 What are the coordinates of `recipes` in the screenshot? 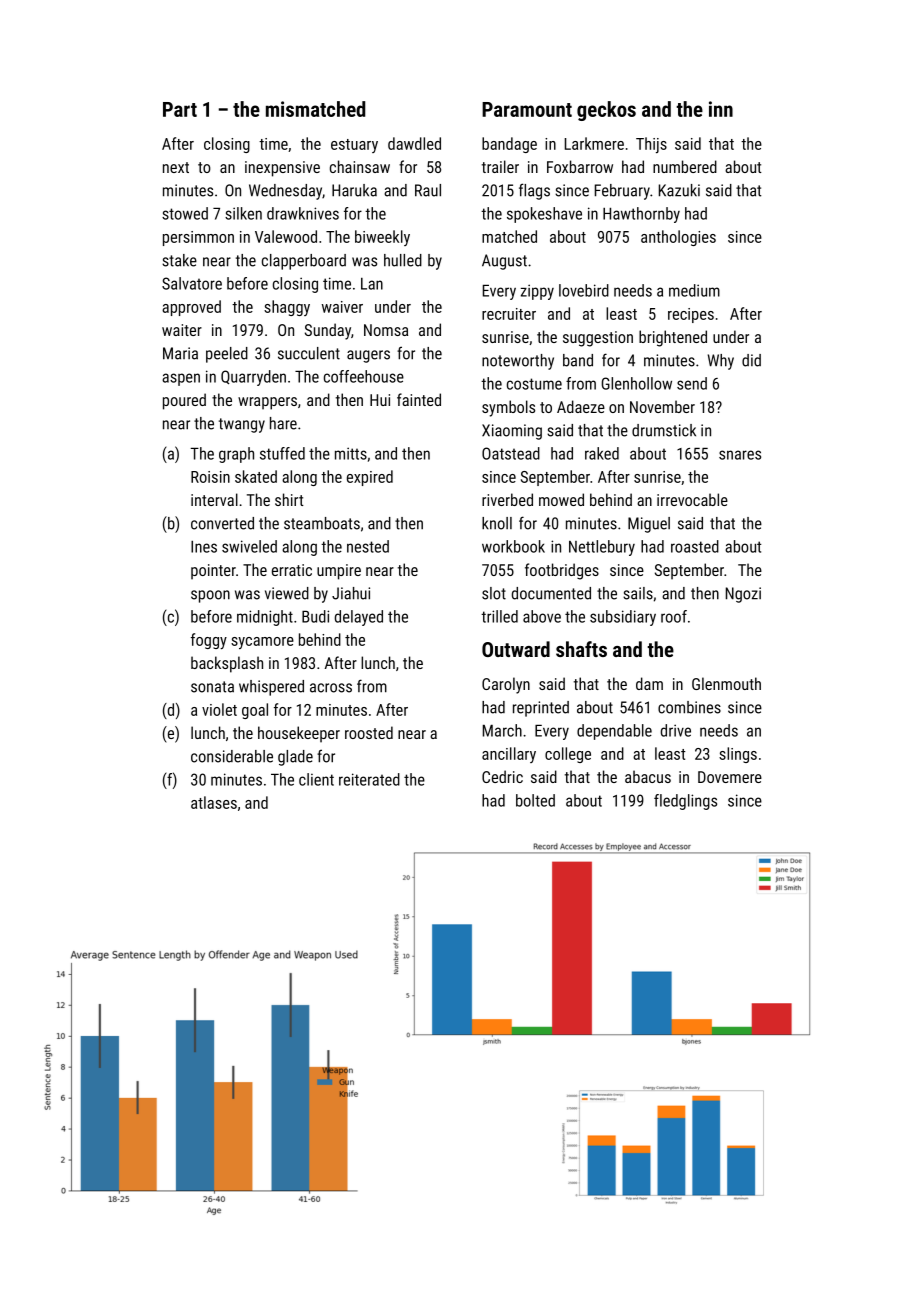 It's located at (691, 315).
